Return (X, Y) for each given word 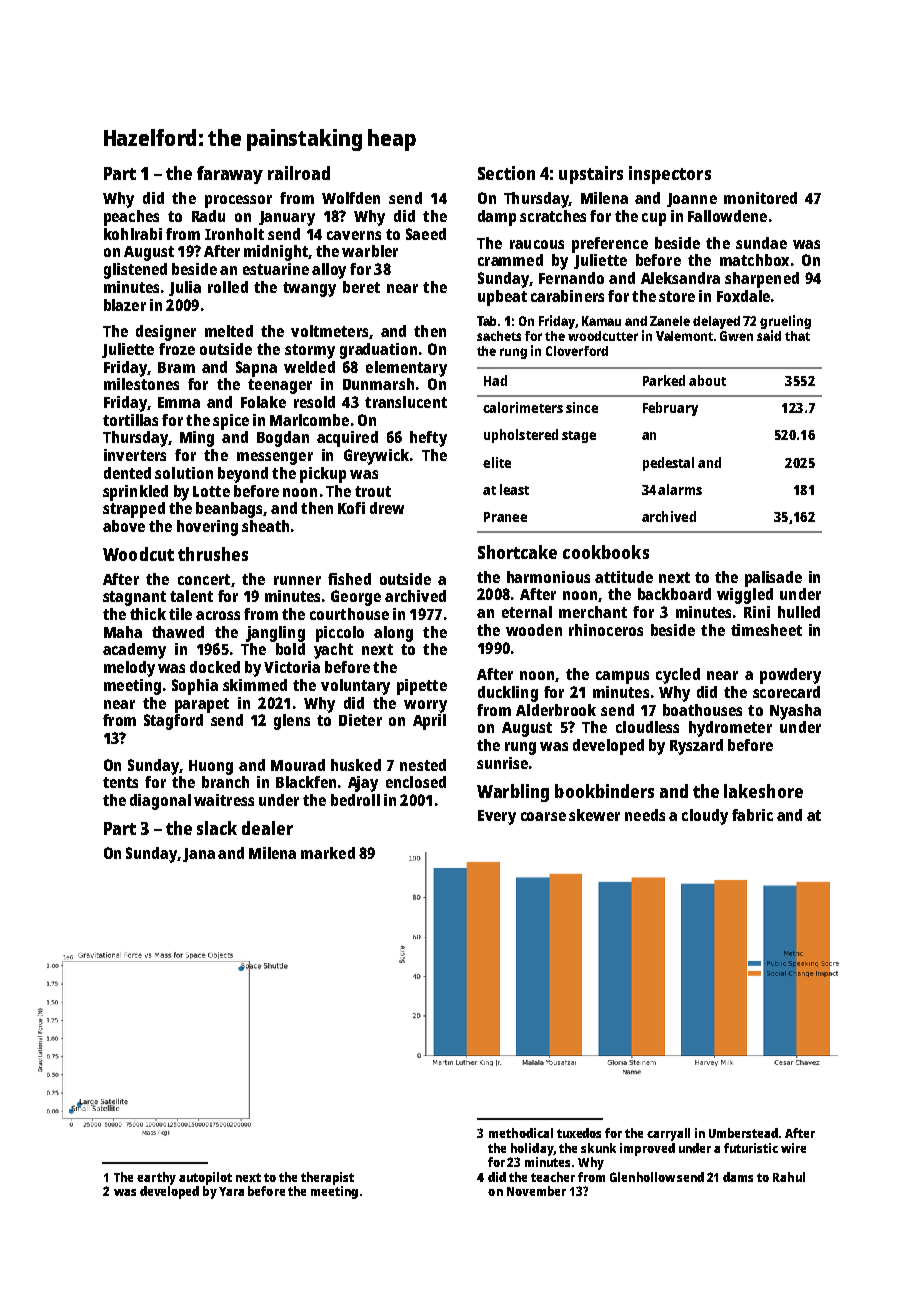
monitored (760, 198)
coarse (543, 816)
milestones (141, 384)
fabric (752, 815)
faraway (230, 175)
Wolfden (351, 198)
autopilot (205, 1178)
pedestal (668, 464)
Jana (199, 855)
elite (497, 462)
